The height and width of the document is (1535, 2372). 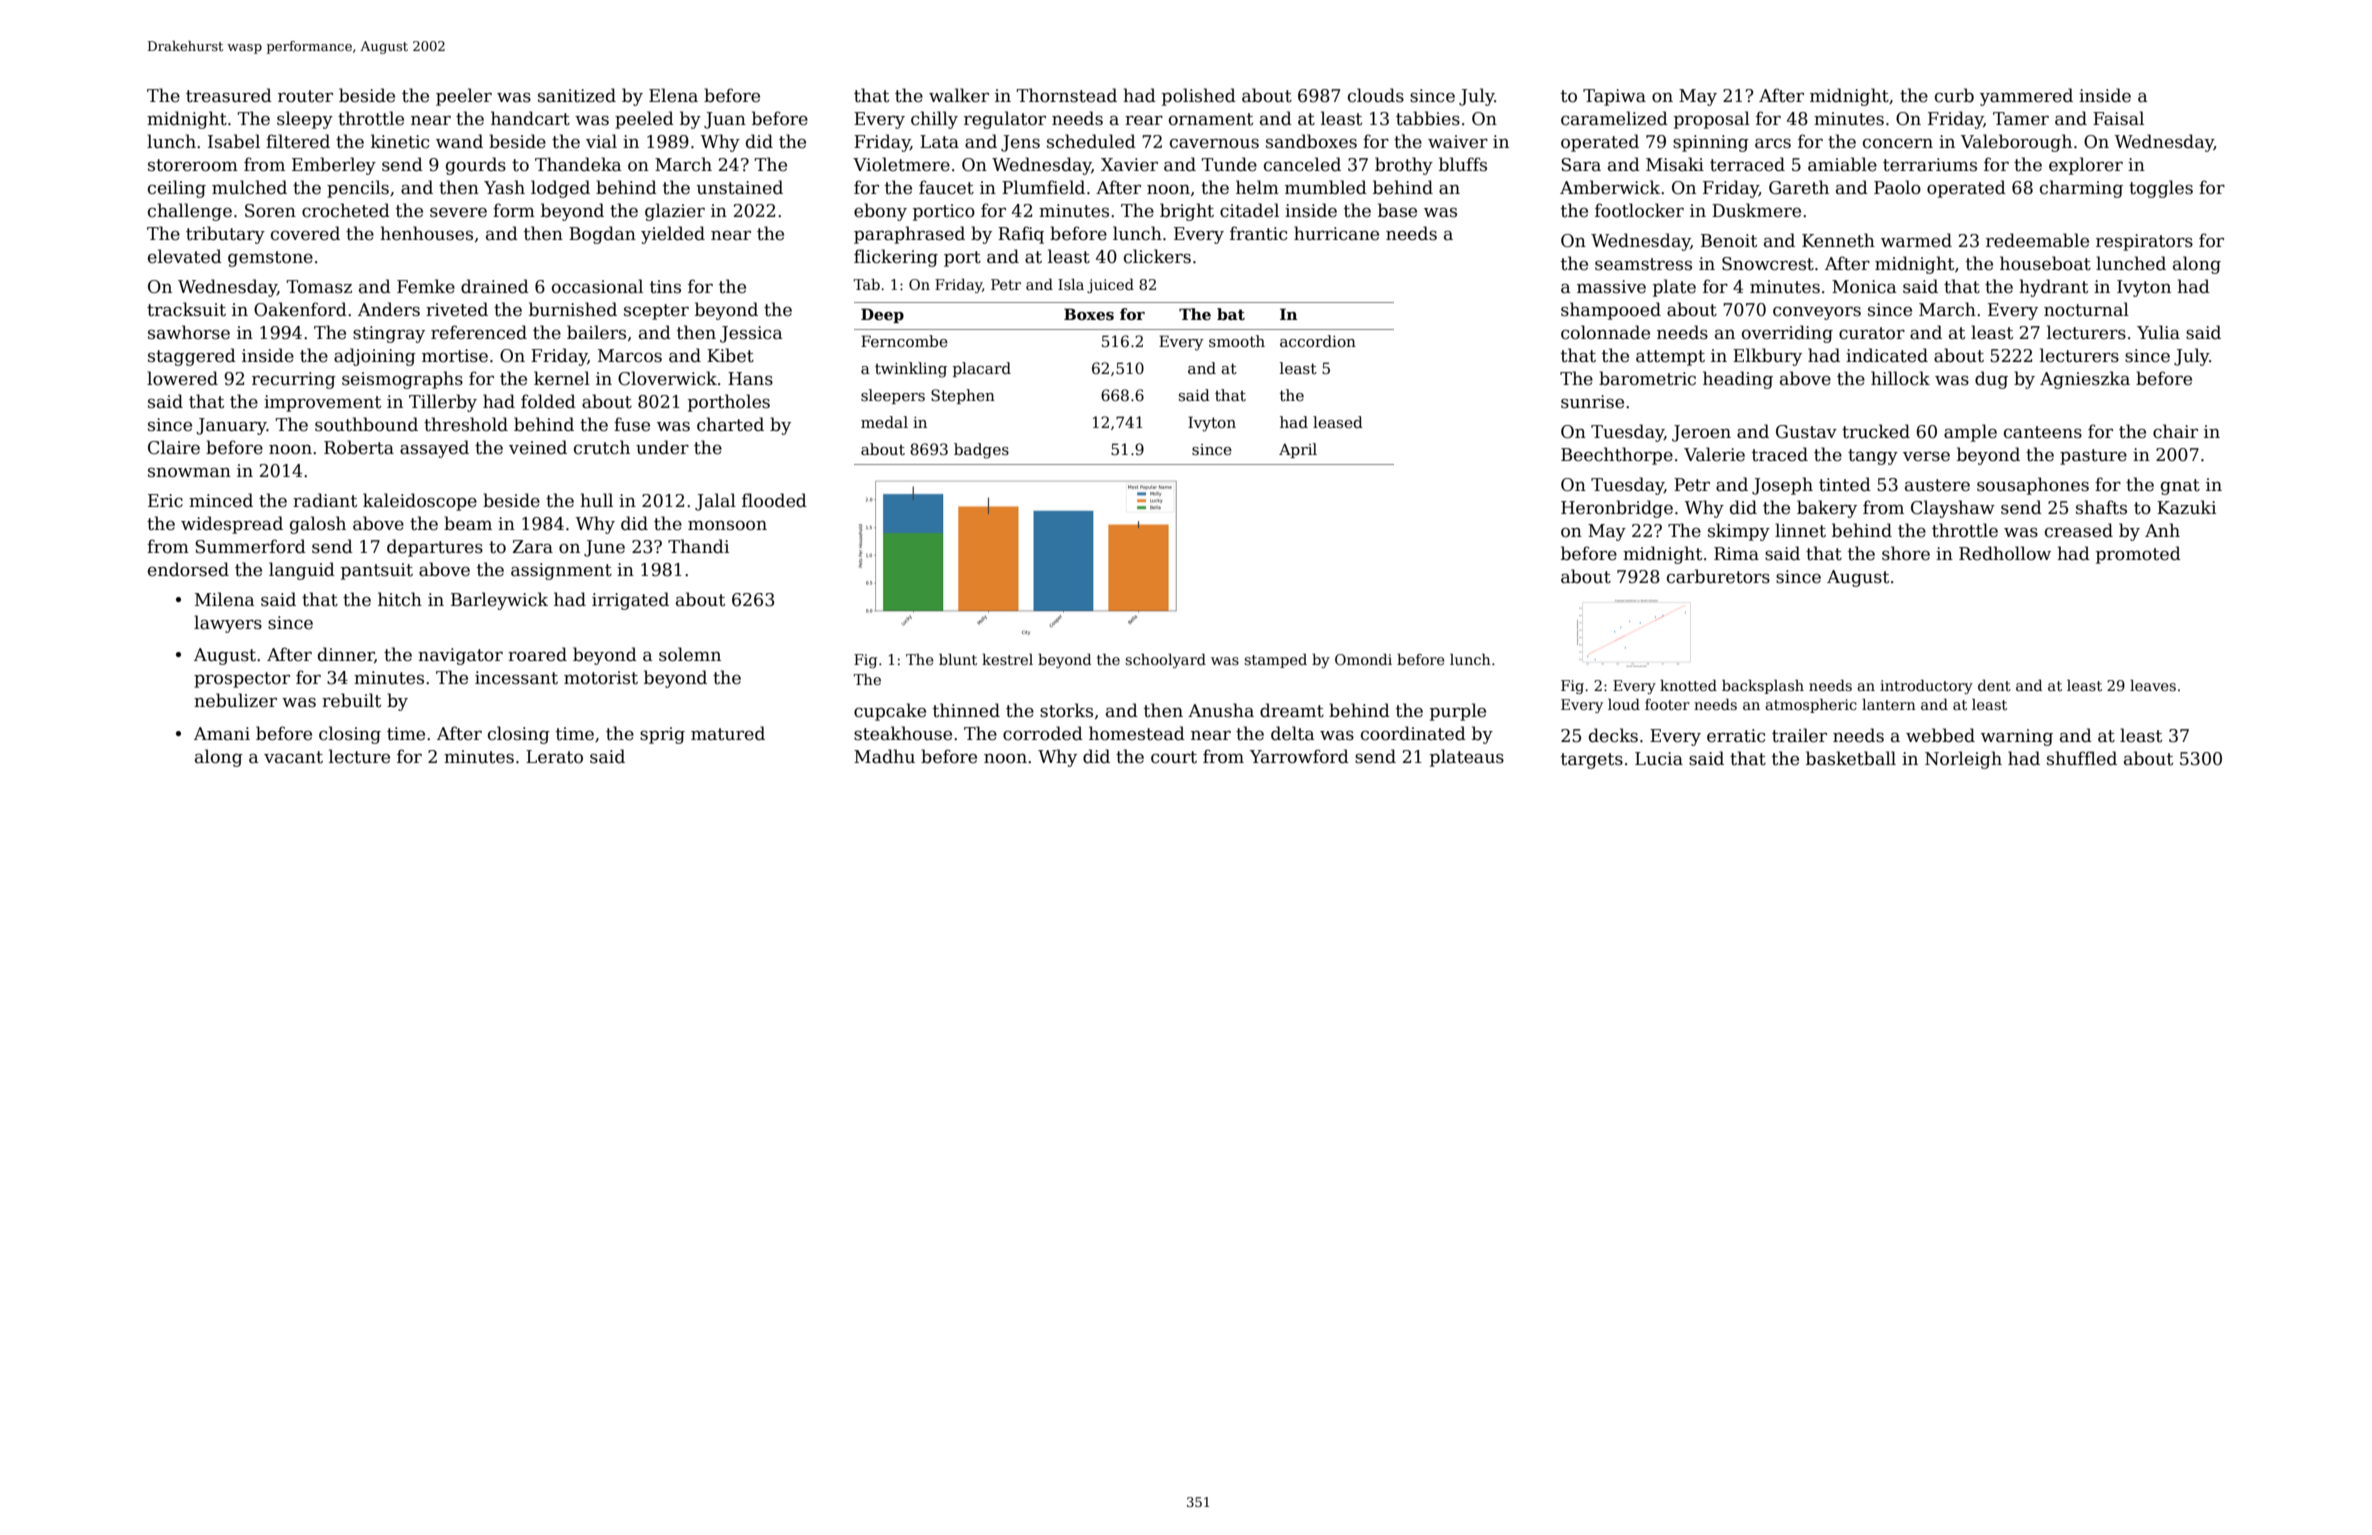 What do you see at coordinates (1617, 456) in the document?
I see `Beechthorpe` at bounding box center [1617, 456].
